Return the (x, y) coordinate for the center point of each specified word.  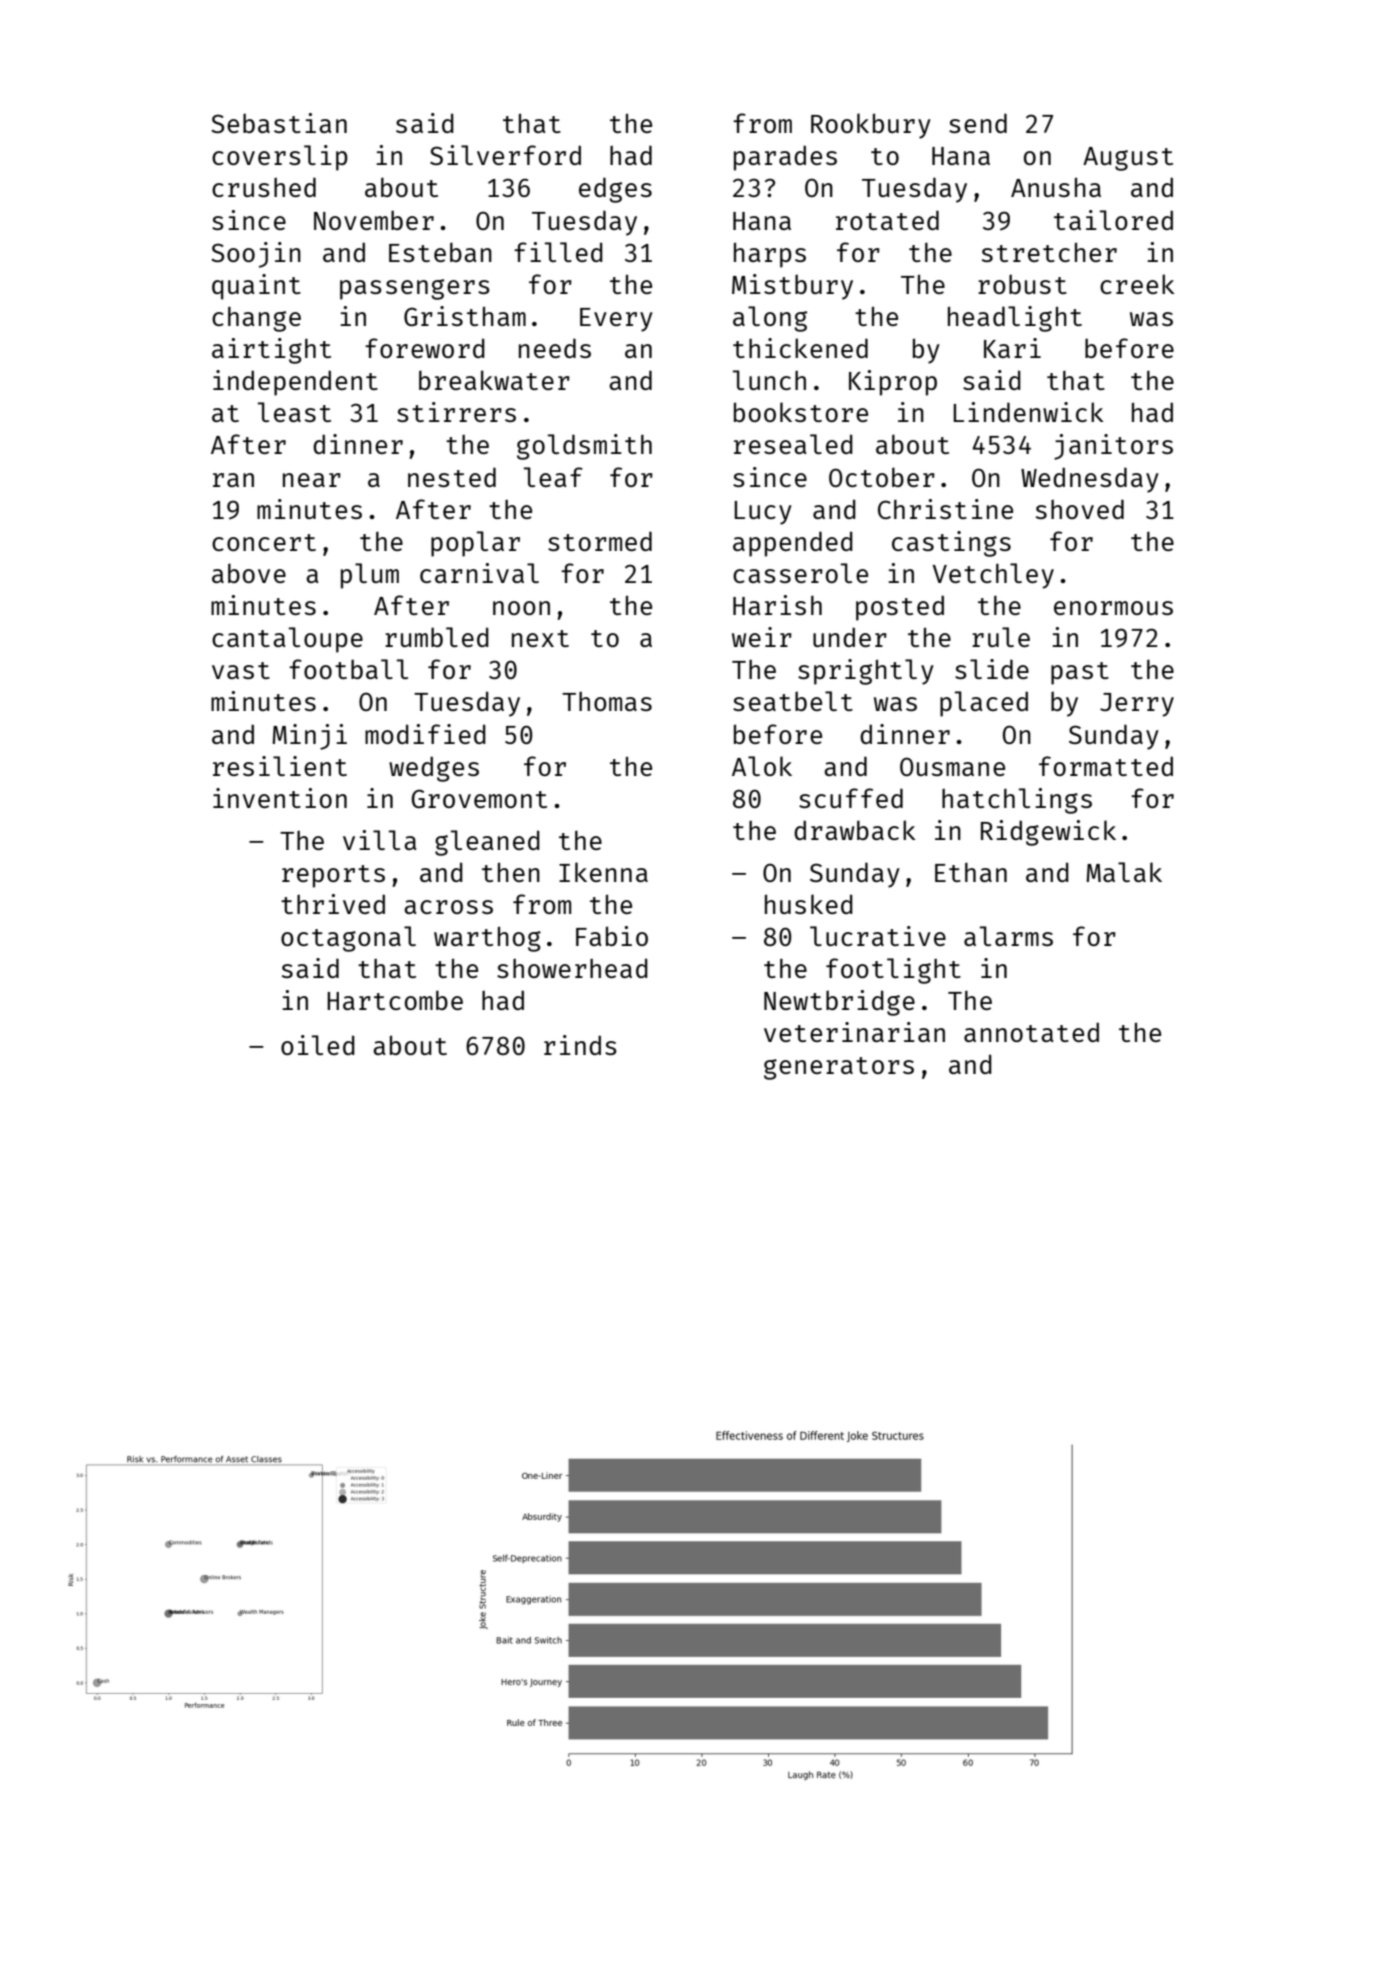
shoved (1080, 509)
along (770, 319)
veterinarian (854, 1032)
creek (1137, 284)
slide (992, 669)
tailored (1113, 220)
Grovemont (479, 798)
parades (785, 158)
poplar (475, 544)
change (256, 319)
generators (839, 1068)
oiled (318, 1045)
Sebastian (279, 123)
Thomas (607, 701)
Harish (777, 605)
